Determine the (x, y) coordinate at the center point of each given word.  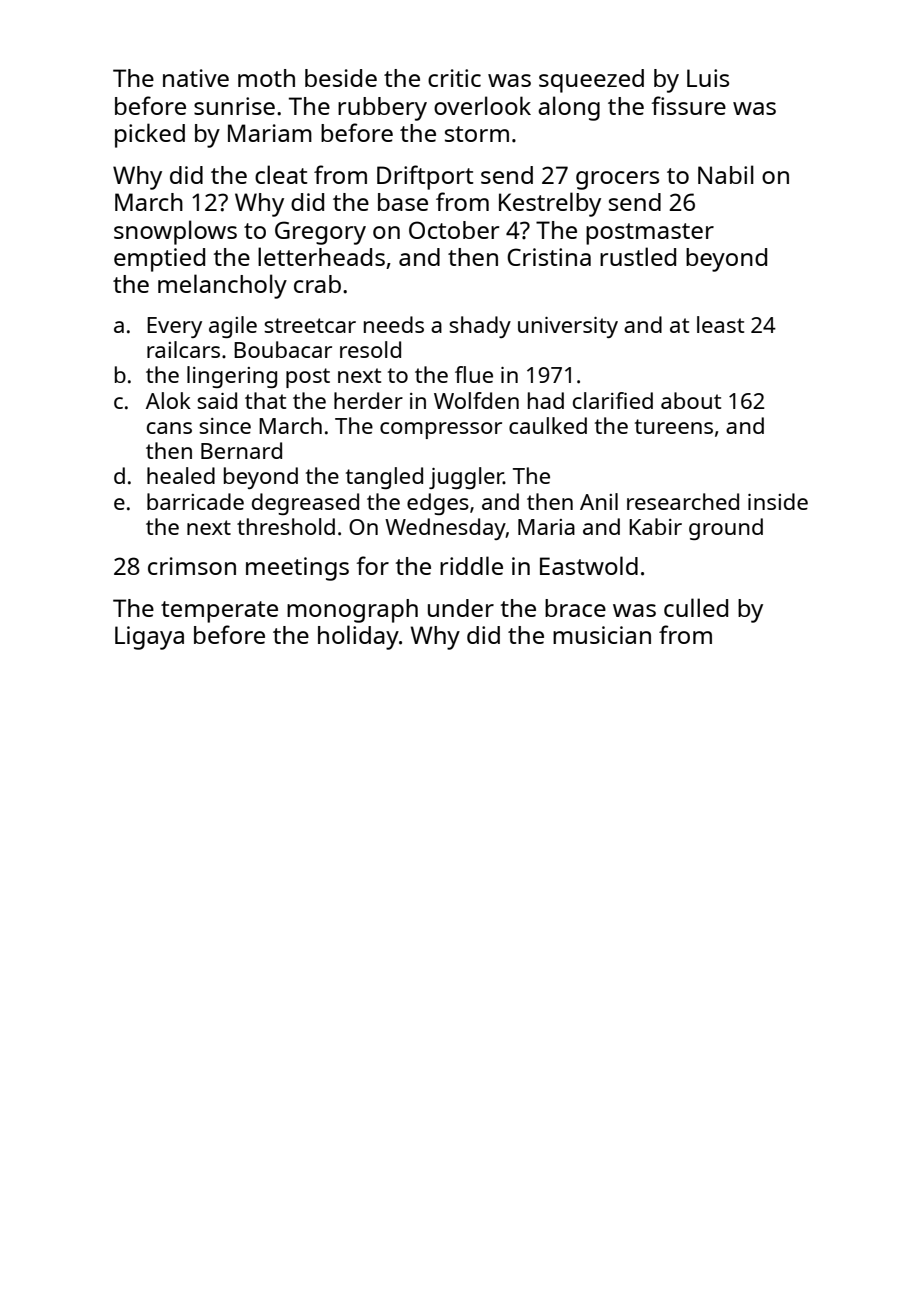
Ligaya (149, 638)
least (720, 324)
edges (438, 504)
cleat (281, 174)
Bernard (241, 450)
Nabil (726, 174)
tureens (674, 426)
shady (480, 327)
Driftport (425, 177)
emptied (159, 260)
